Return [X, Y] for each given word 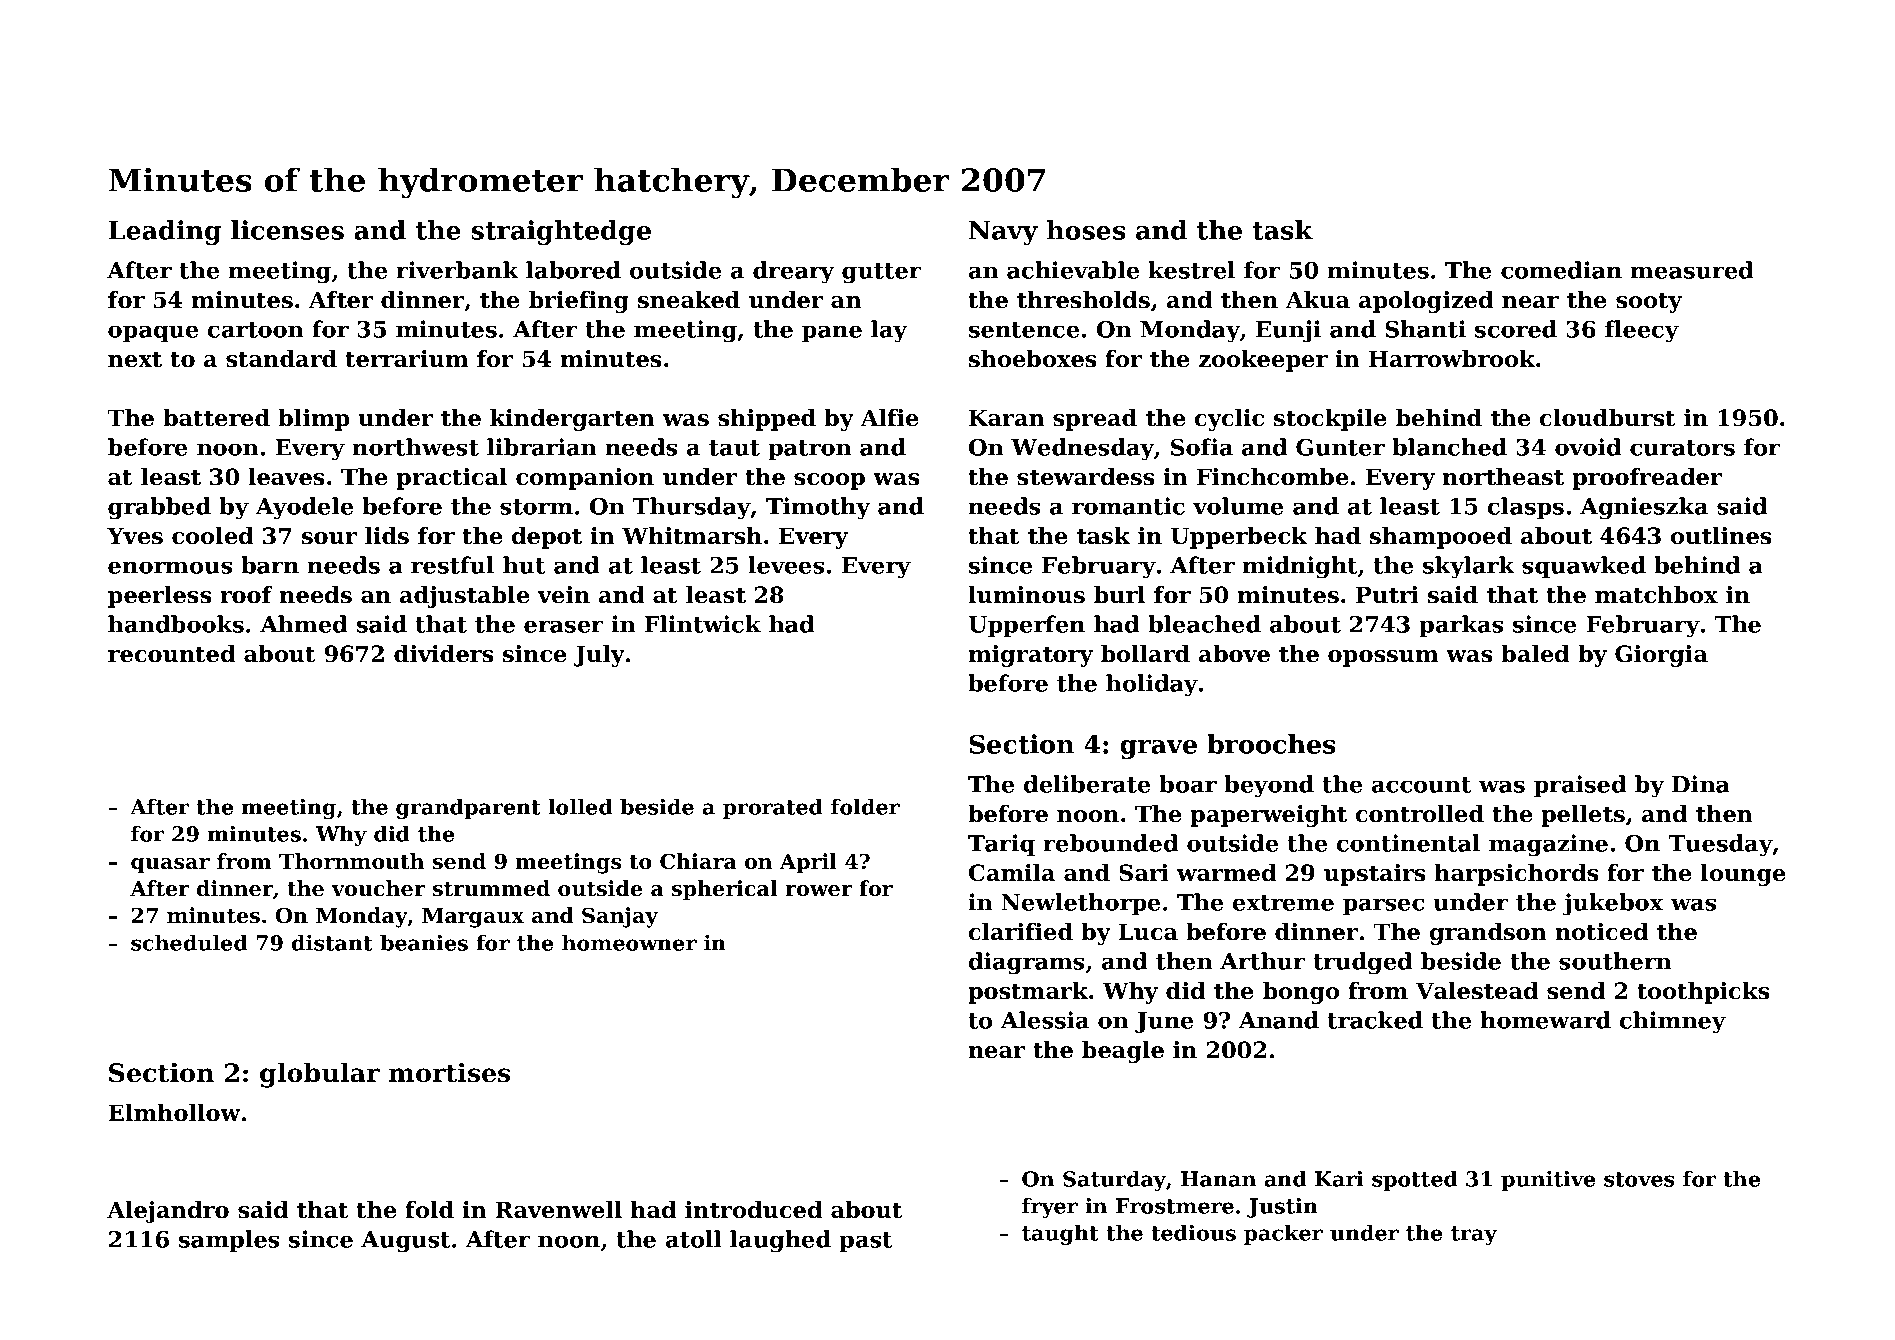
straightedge [561, 232]
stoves [1639, 1179]
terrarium [407, 359]
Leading [164, 232]
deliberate [1087, 784]
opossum [1383, 658]
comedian [1561, 270]
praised [1580, 786]
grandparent [468, 809]
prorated [773, 809]
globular [320, 1075]
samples [229, 1241]
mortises [449, 1072]
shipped [767, 420]
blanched [1449, 447]
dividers [443, 654]
